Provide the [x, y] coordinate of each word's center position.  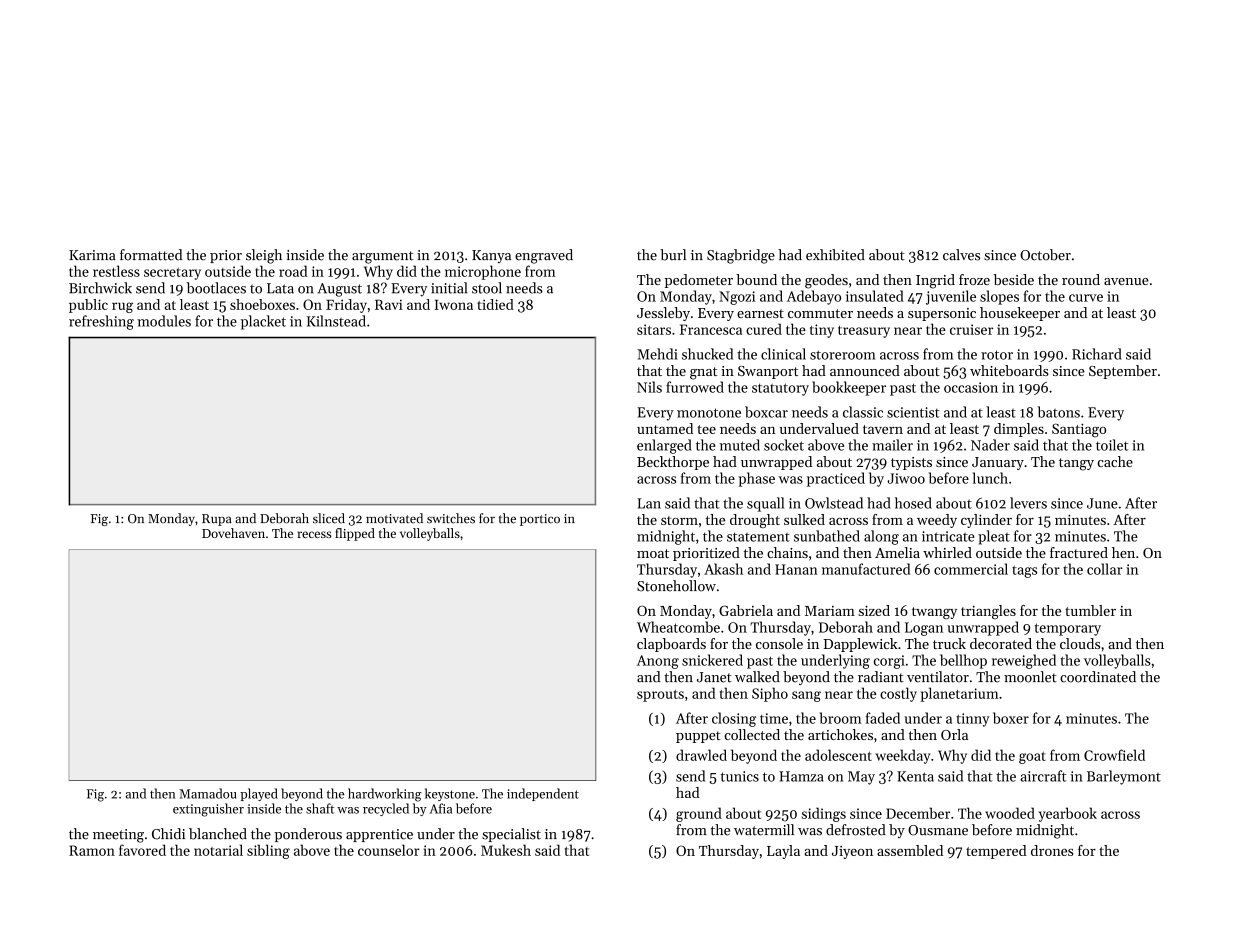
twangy [934, 613]
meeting [118, 836]
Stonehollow [676, 586]
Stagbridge [741, 256]
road [293, 271]
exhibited [835, 255]
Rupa [217, 520]
